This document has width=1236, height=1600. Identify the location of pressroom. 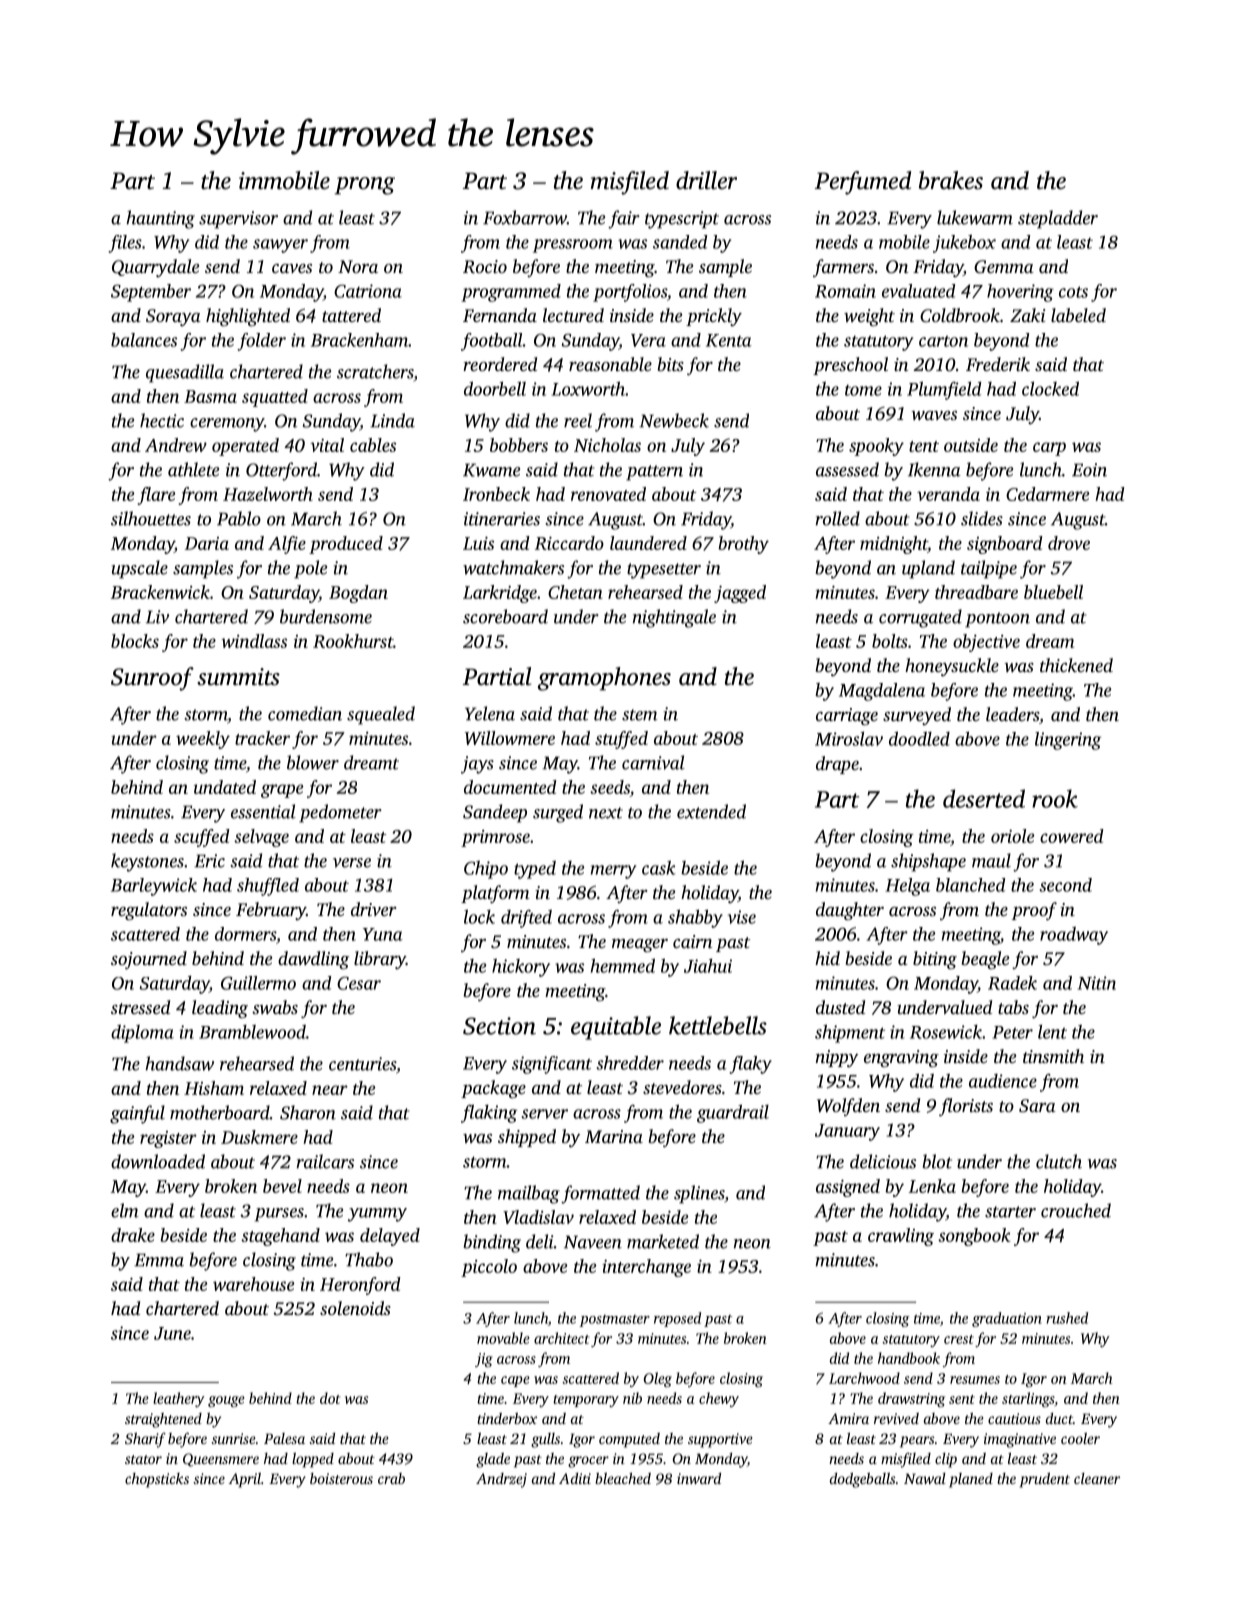
(573, 246).
